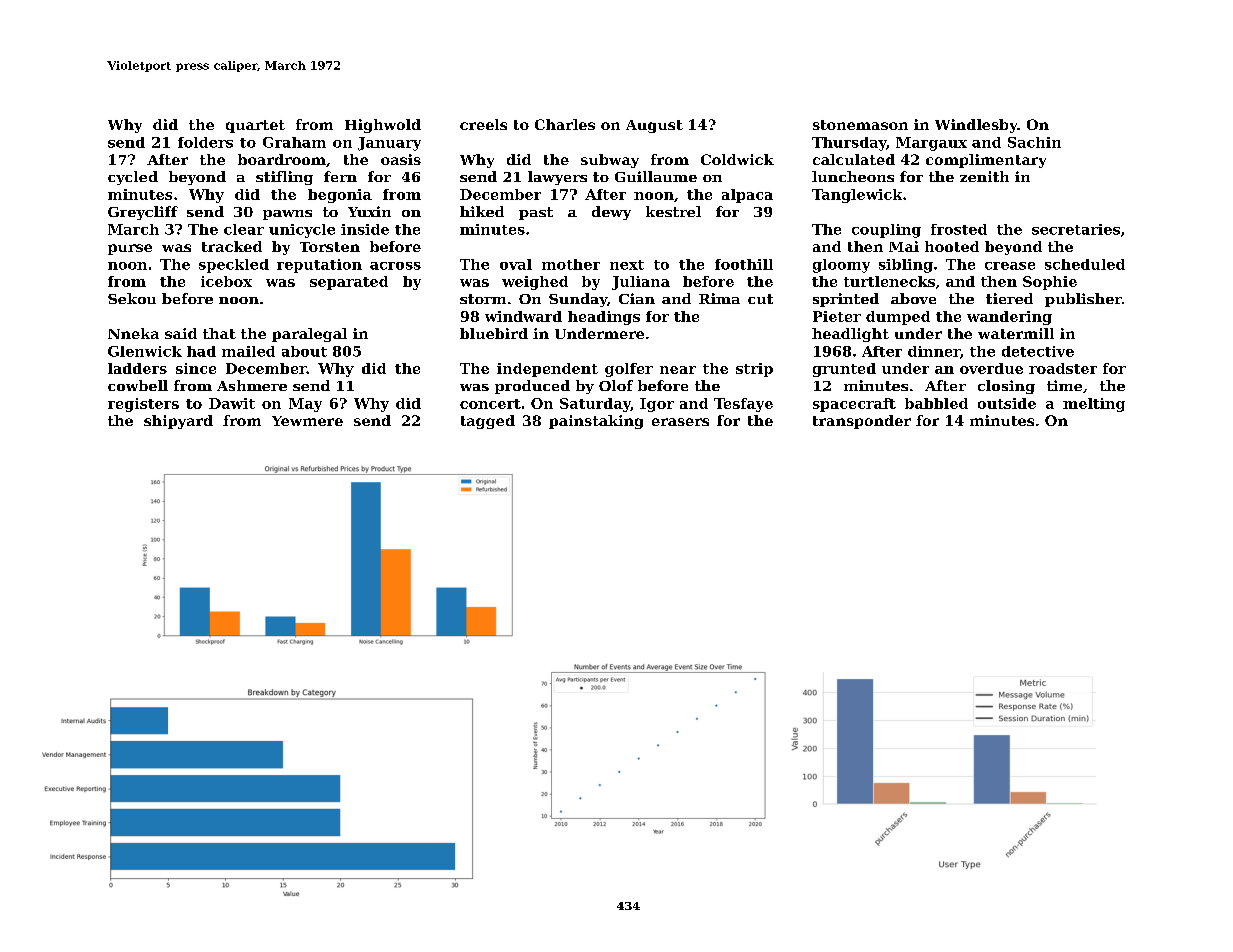 The height and width of the page is (952, 1233). I want to click on watermill, so click(1016, 333).
